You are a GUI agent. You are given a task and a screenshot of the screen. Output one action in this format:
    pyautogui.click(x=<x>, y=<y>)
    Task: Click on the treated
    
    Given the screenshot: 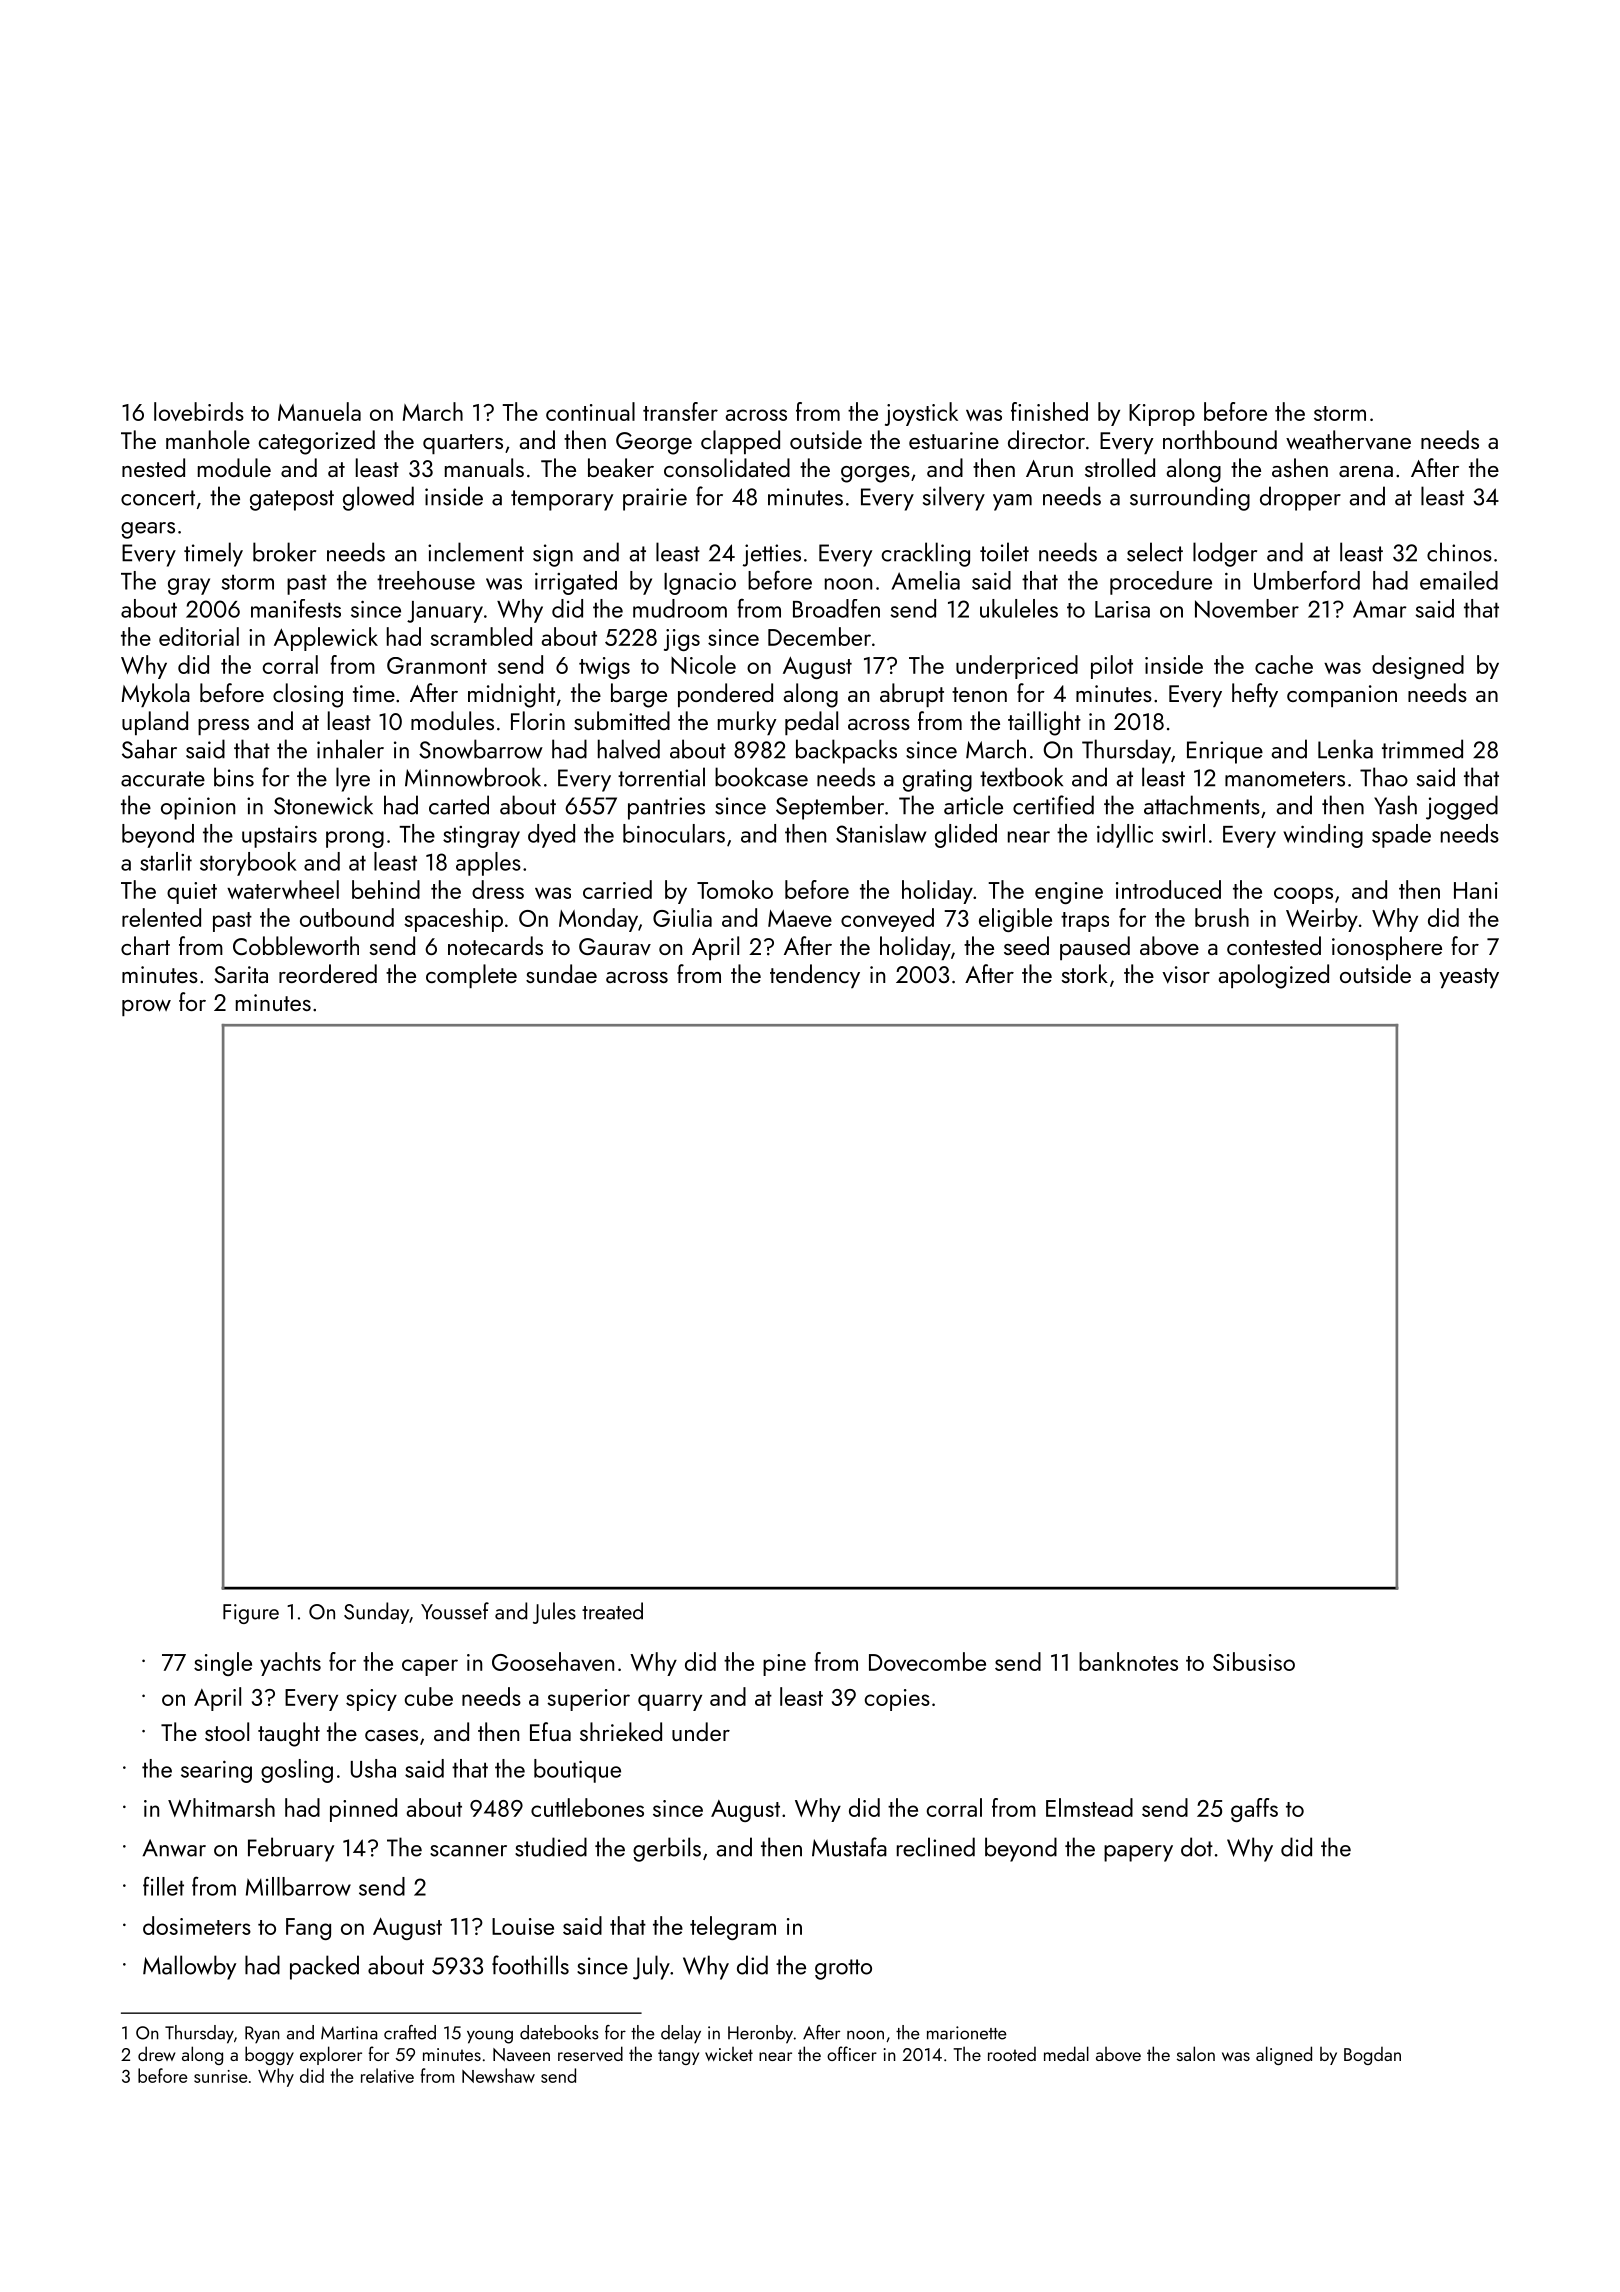 What is the action you would take?
    pyautogui.click(x=612, y=1611)
